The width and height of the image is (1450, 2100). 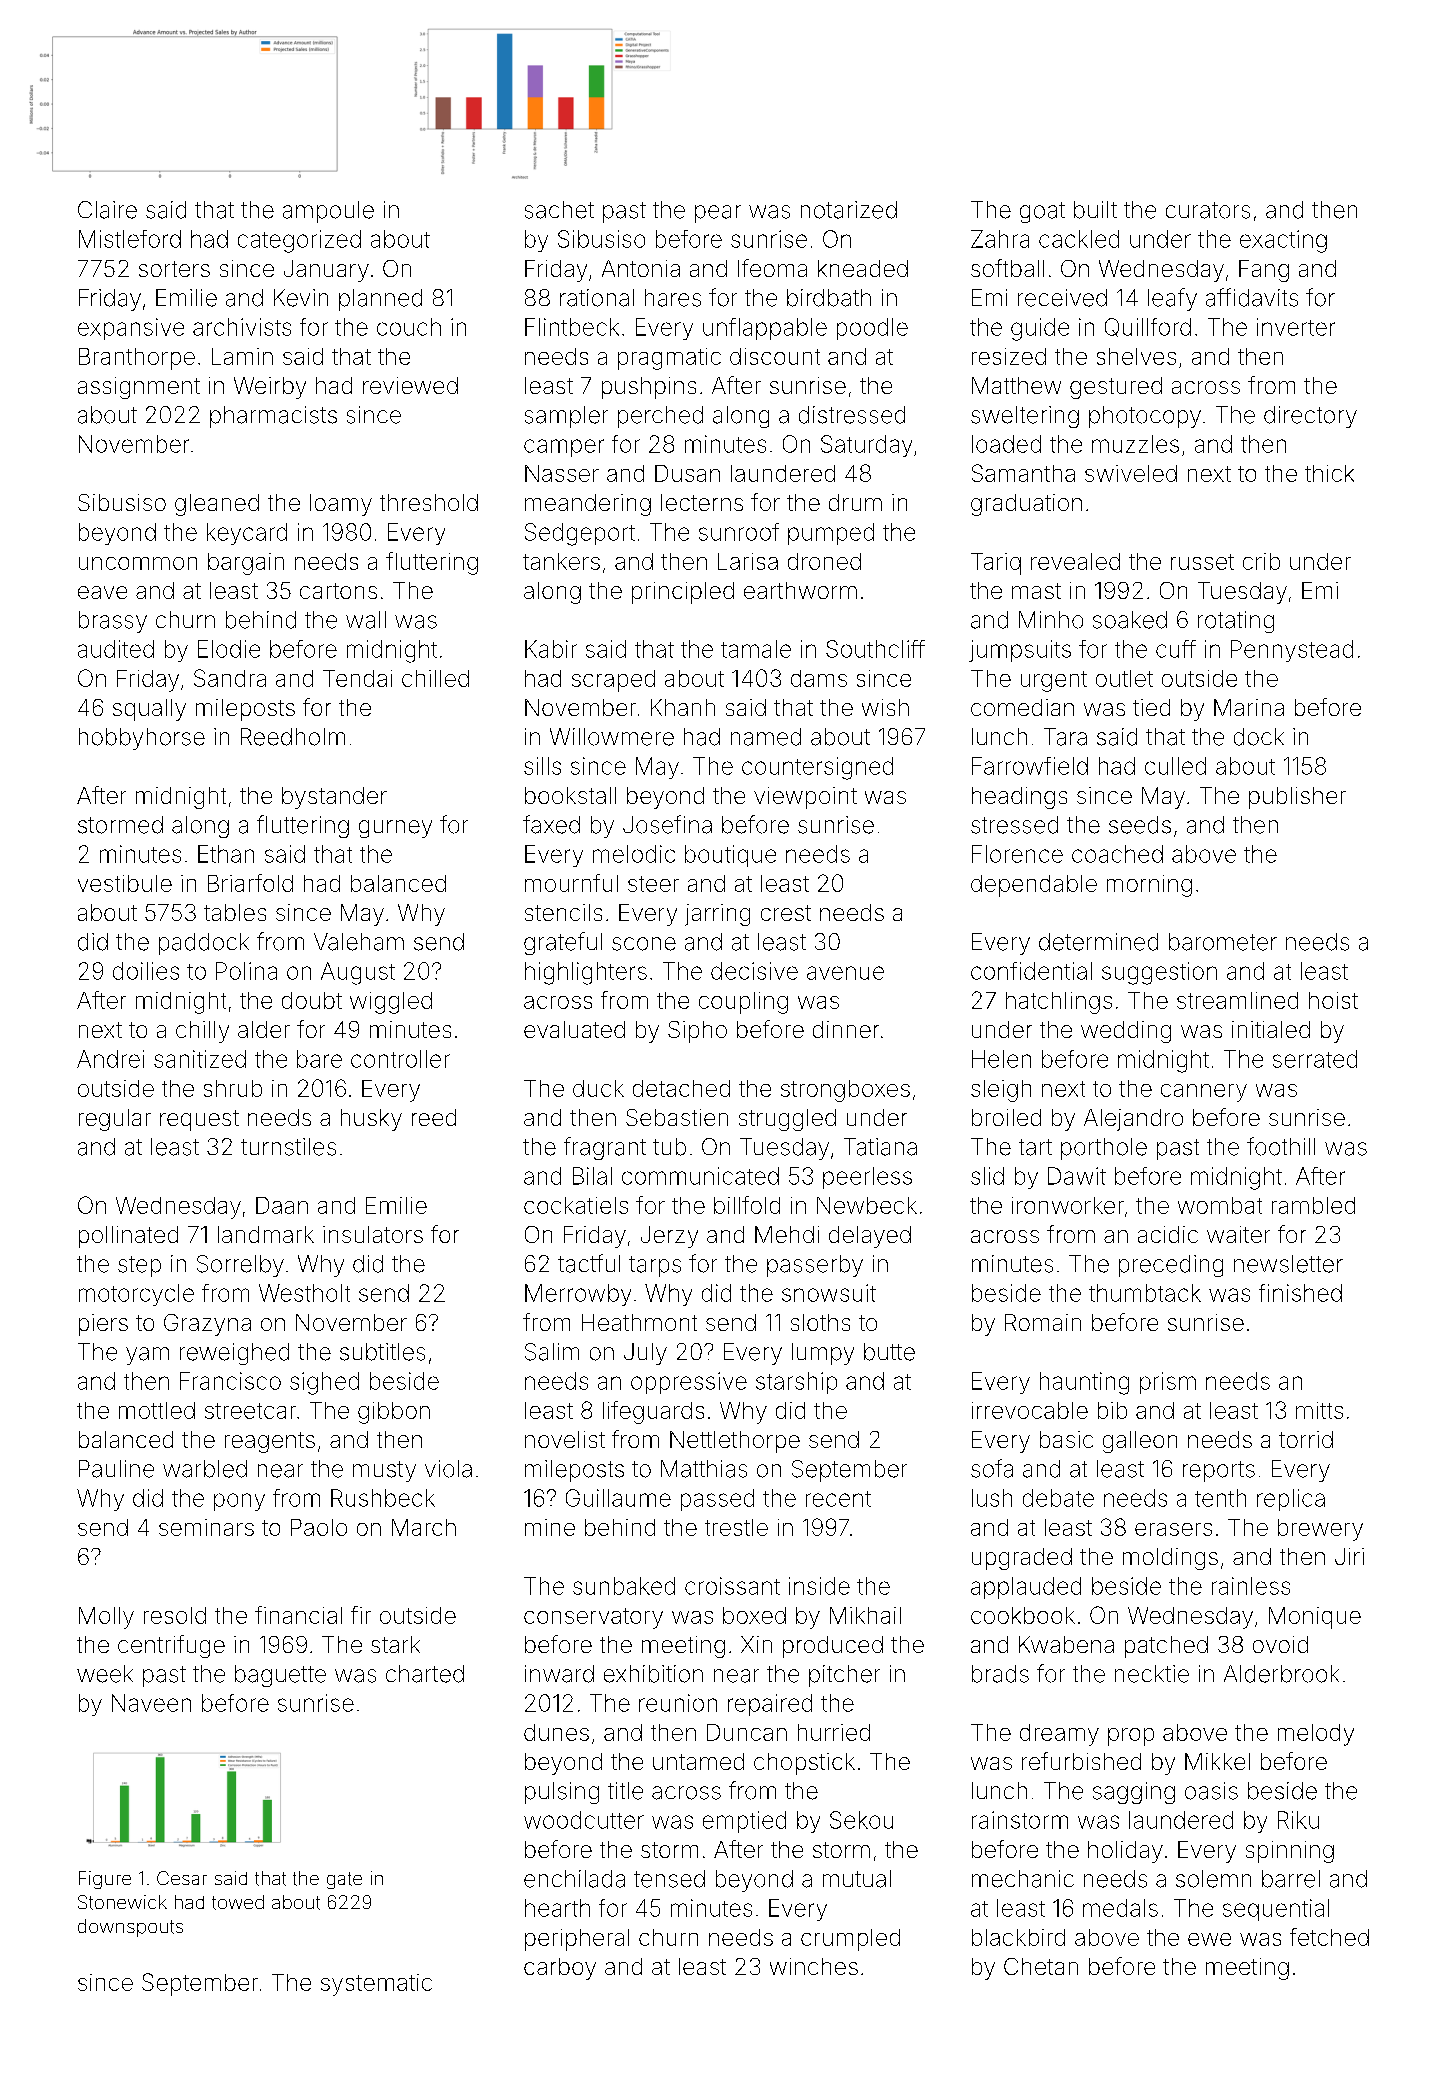 What do you see at coordinates (328, 212) in the image?
I see `ampoule` at bounding box center [328, 212].
